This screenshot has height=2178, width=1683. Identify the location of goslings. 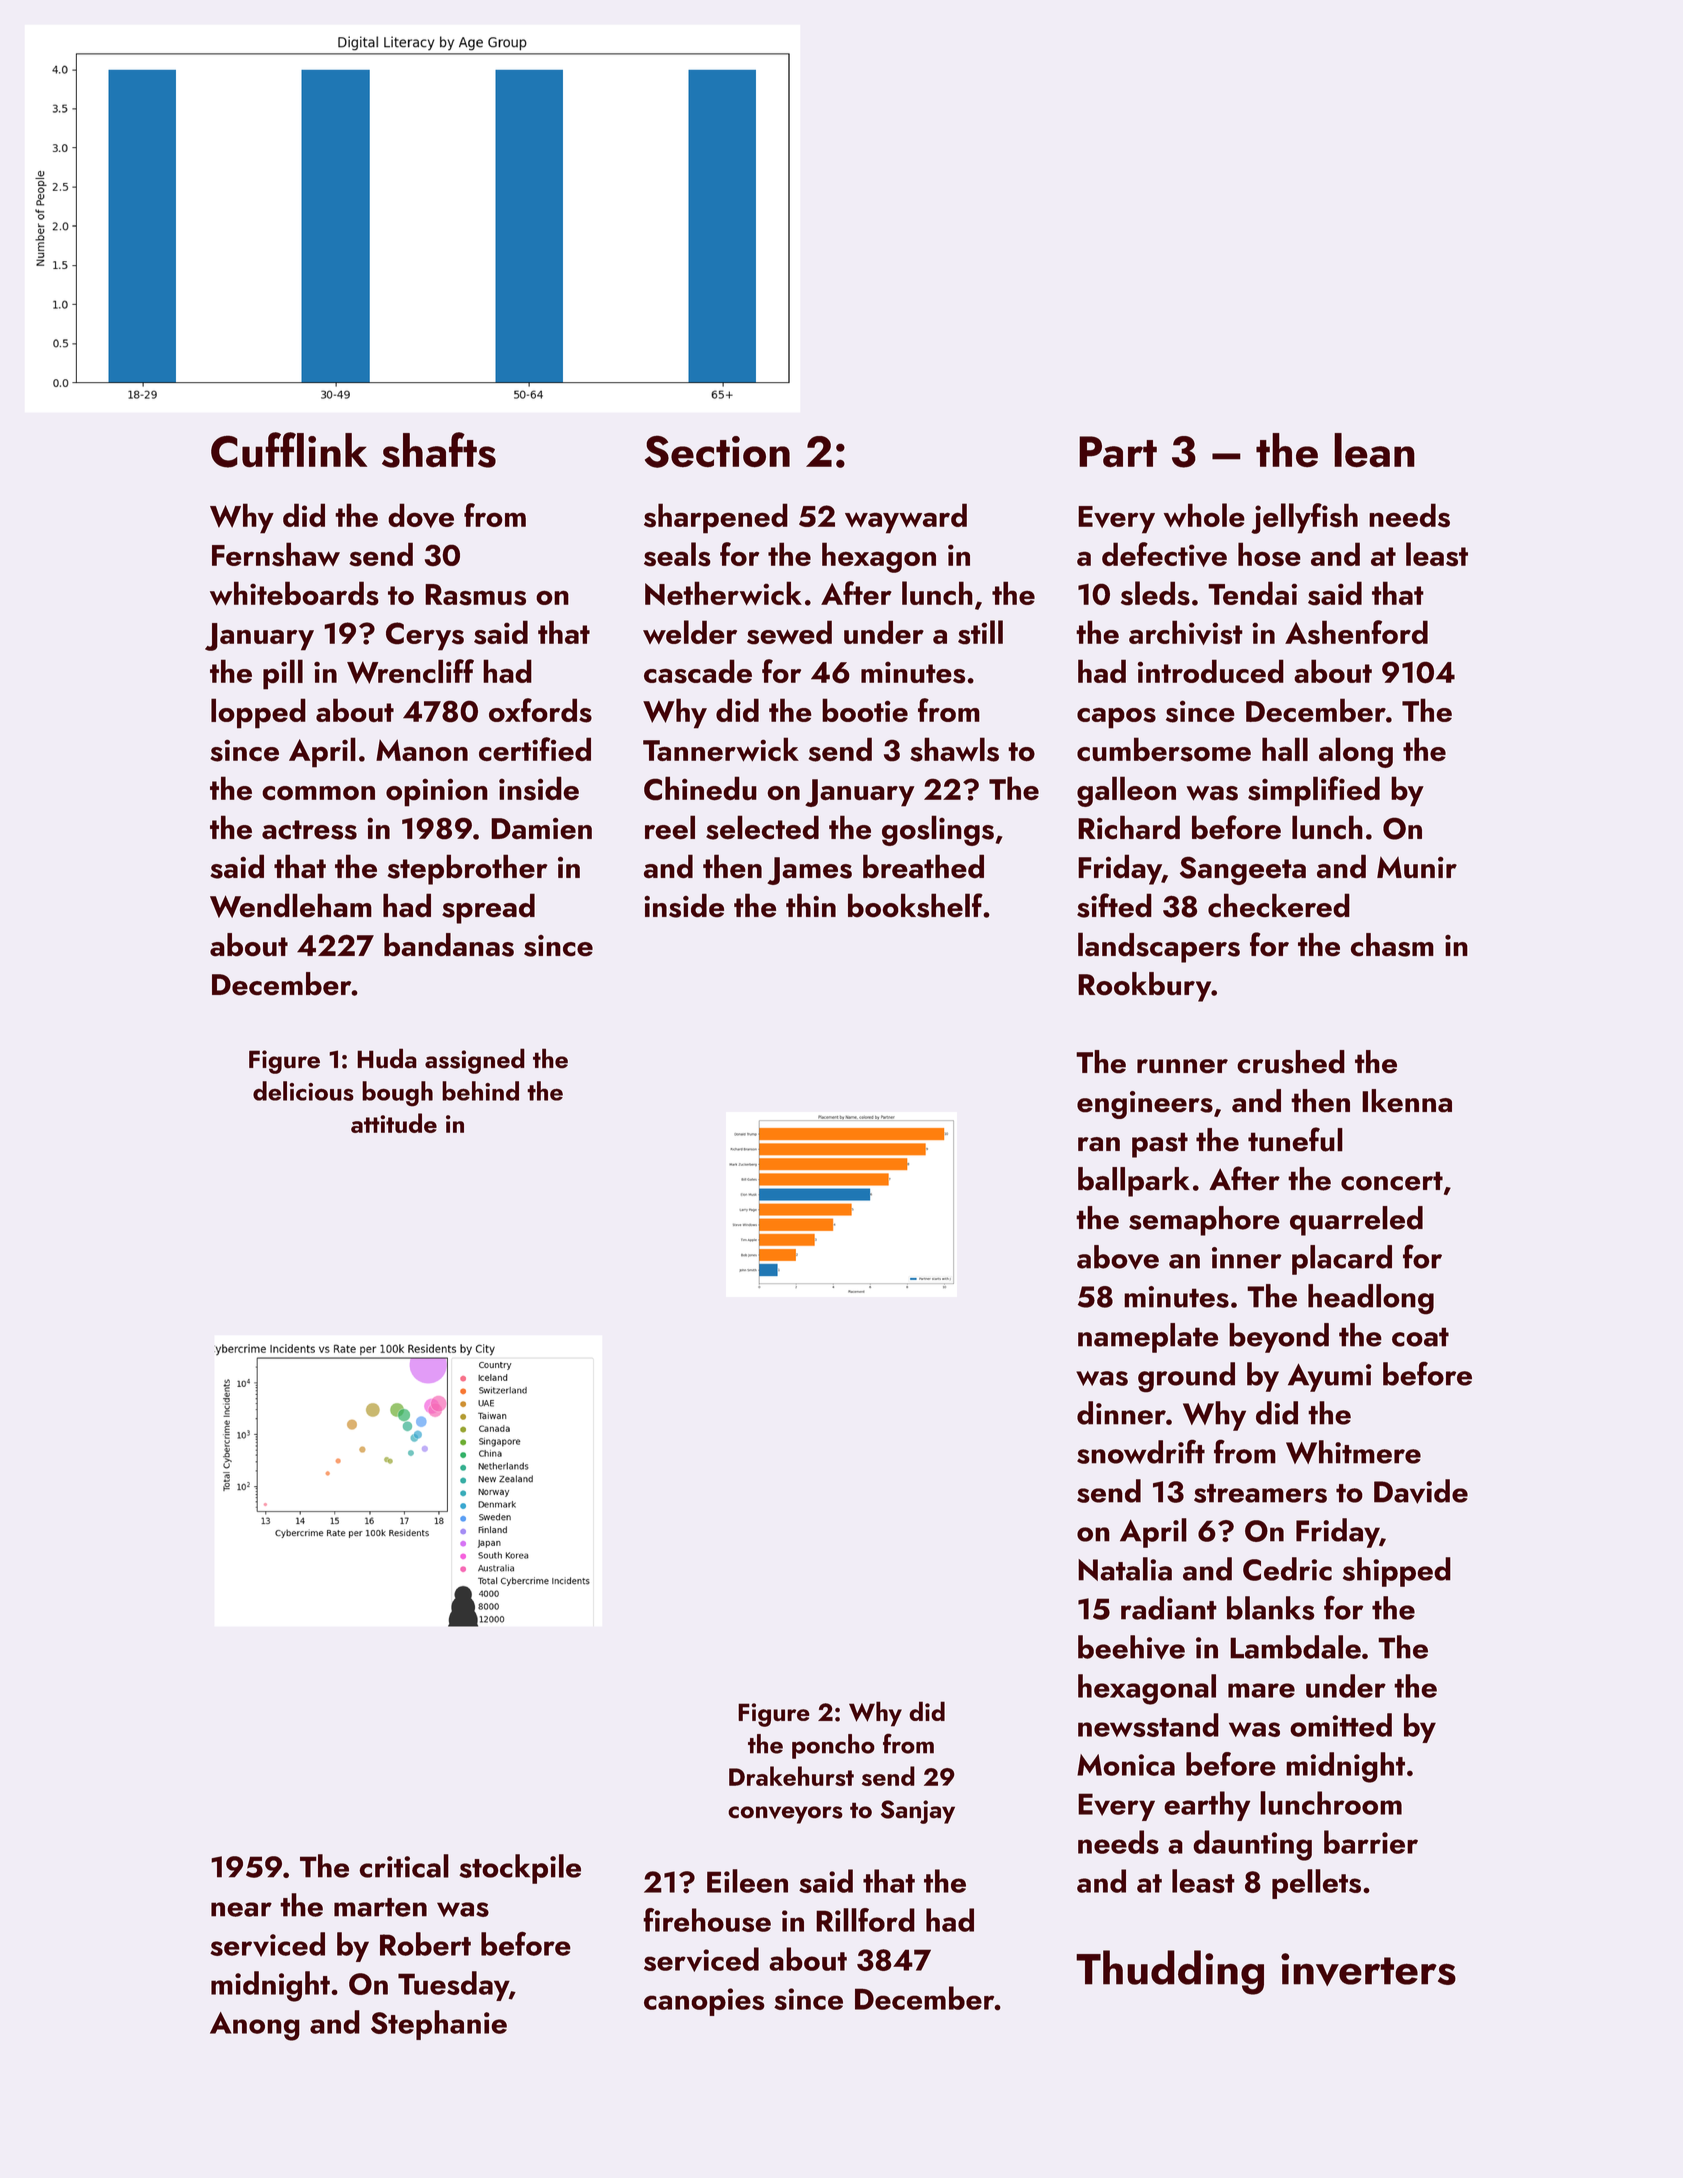
(938, 830).
